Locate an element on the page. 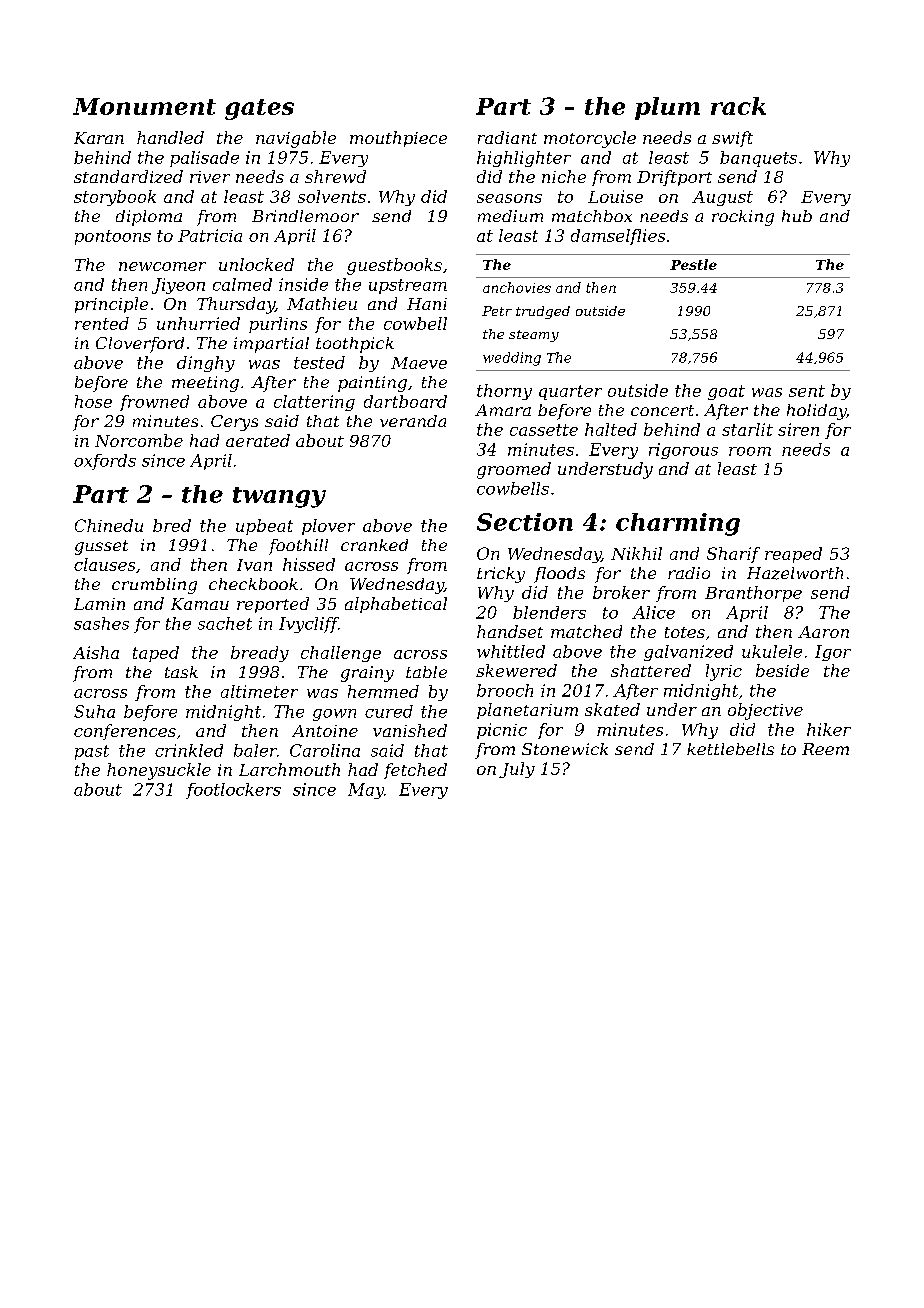  footlockers is located at coordinates (233, 791).
